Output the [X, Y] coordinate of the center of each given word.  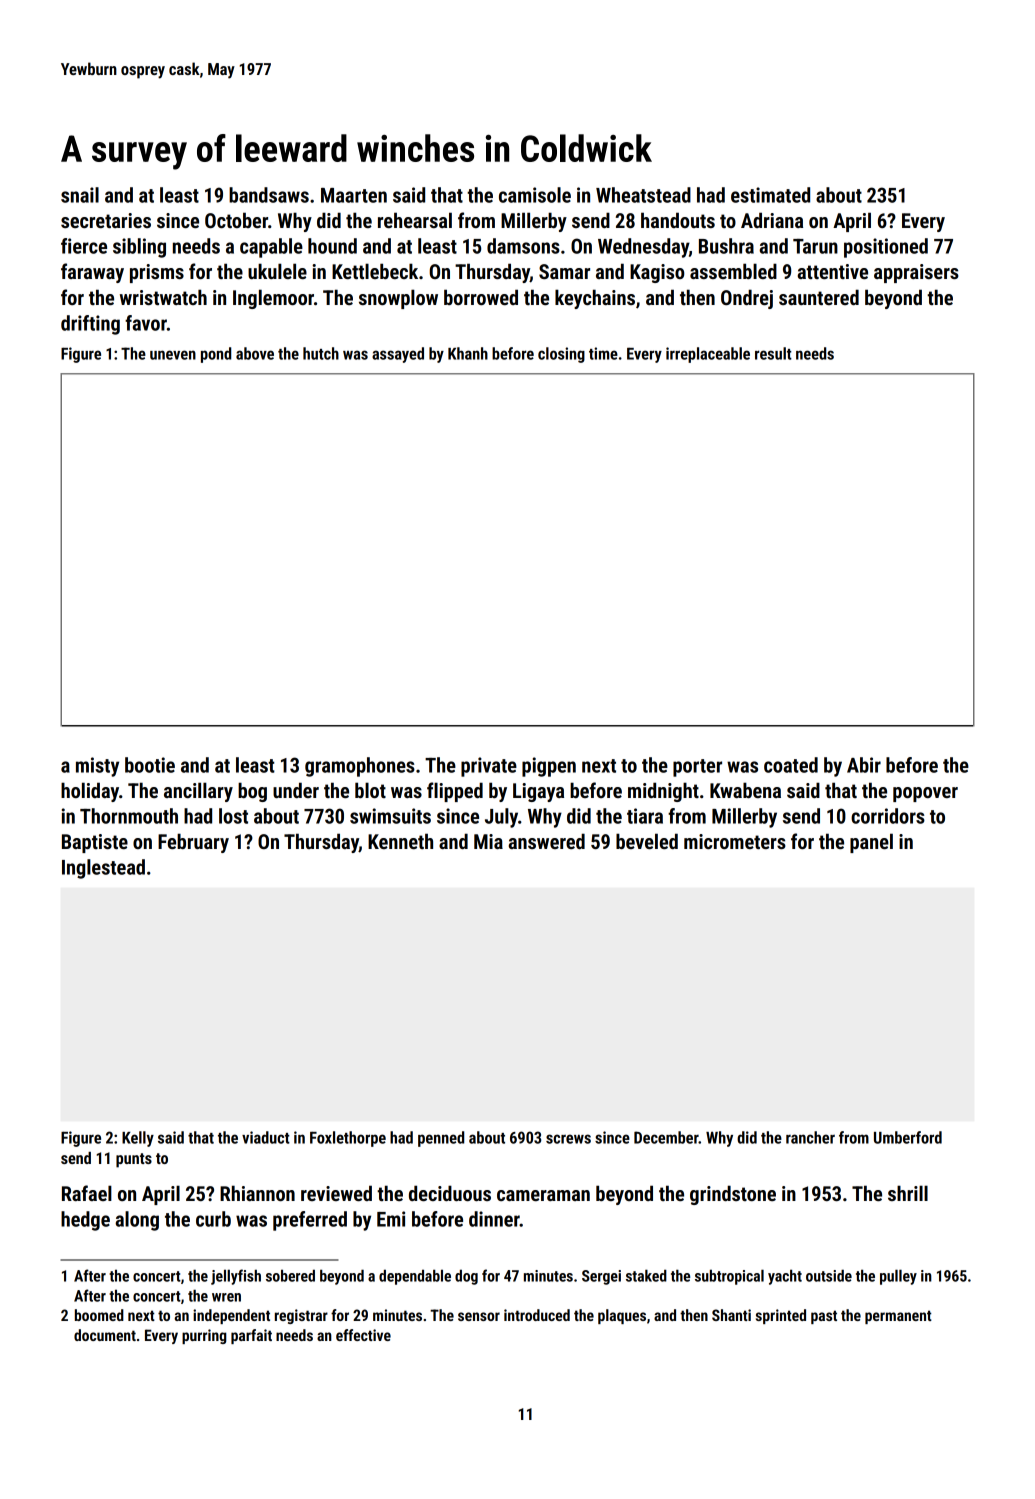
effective [363, 1335]
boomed [99, 1315]
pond [216, 355]
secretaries [106, 220]
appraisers [916, 273]
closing [561, 355]
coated [791, 765]
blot [370, 790]
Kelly [138, 1139]
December [666, 1137]
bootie [150, 765]
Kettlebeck [375, 271]
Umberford [908, 1137]
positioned [886, 248]
